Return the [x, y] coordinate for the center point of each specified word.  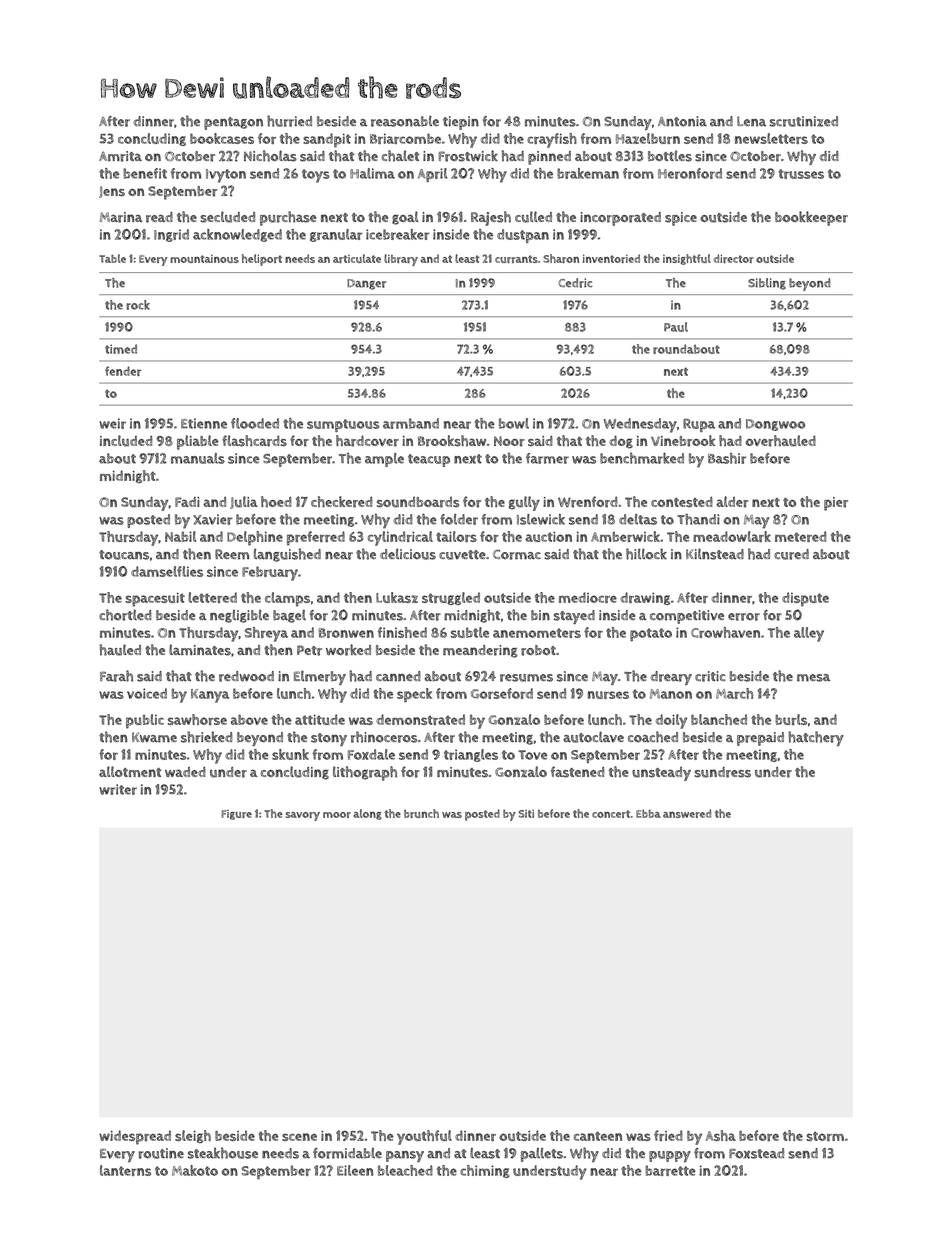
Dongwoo [775, 425]
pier [836, 504]
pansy [405, 1156]
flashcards [254, 441]
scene [299, 1137]
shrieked [206, 737]
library [401, 260]
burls [791, 719]
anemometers [537, 633]
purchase [288, 218]
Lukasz [397, 597]
